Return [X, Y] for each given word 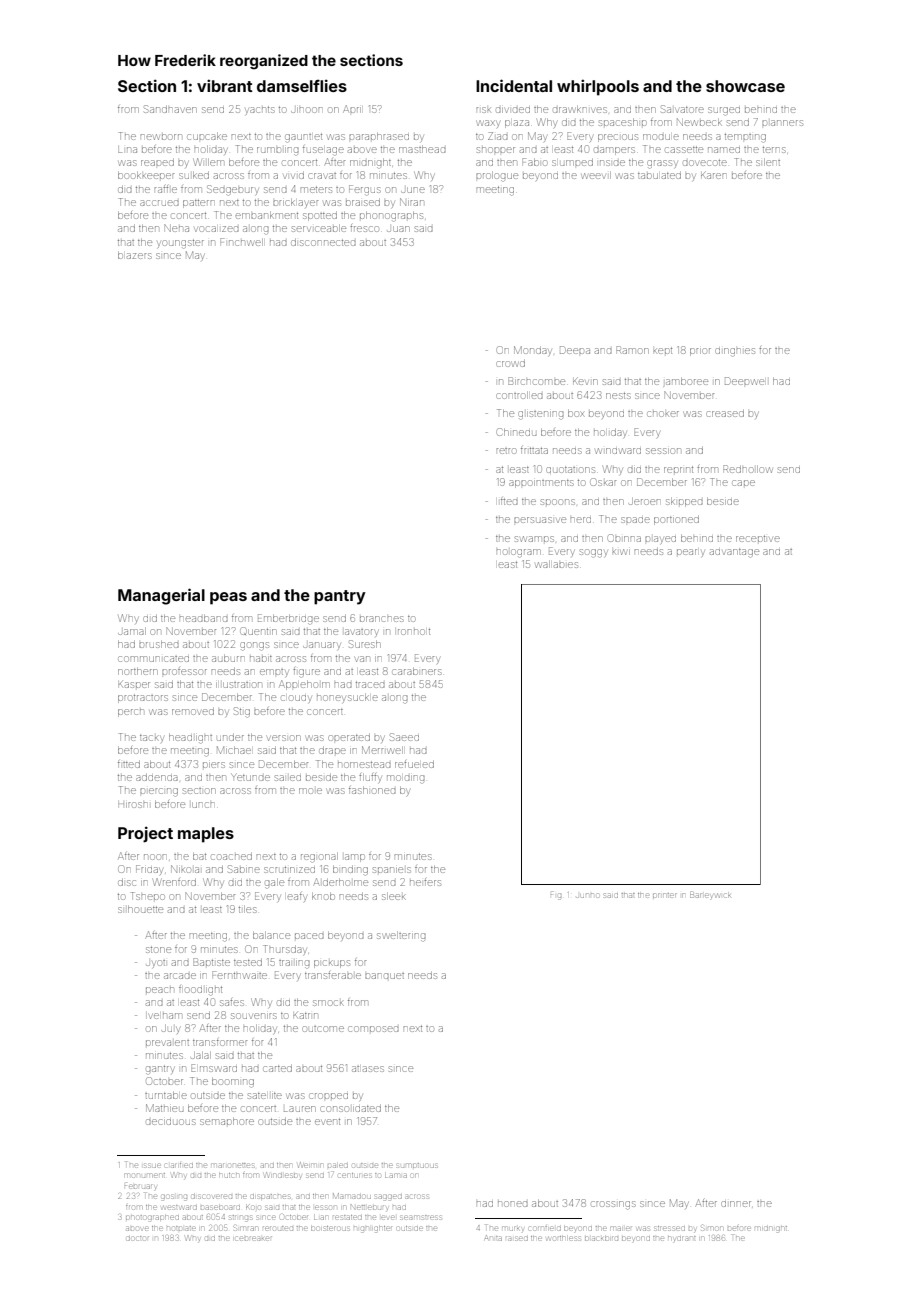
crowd [510, 363]
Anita [493, 1238]
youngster [181, 244]
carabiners [417, 671]
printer [665, 895]
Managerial [161, 596]
